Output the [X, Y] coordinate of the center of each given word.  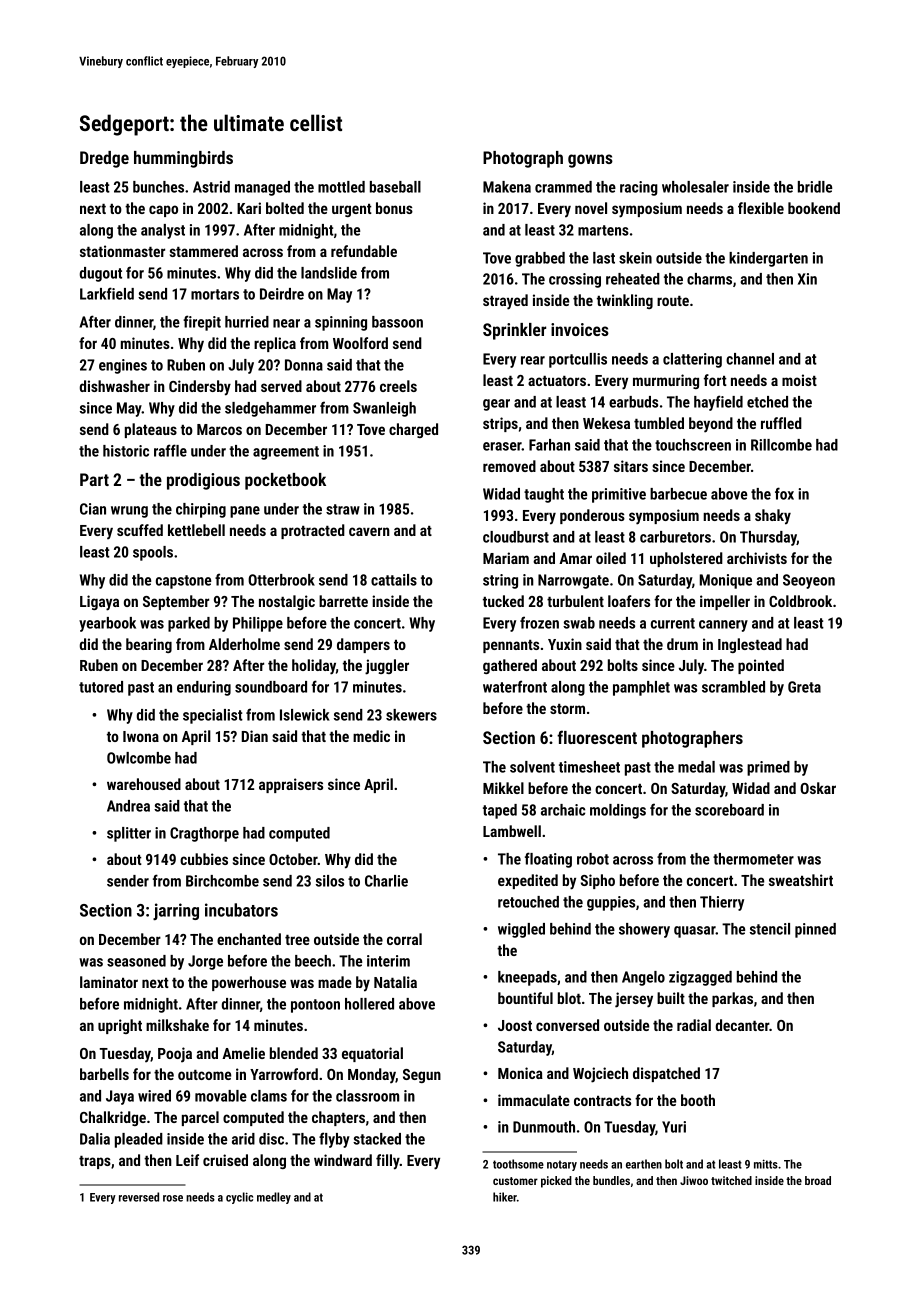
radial [694, 1025]
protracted [313, 531]
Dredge [104, 159]
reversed [139, 1197]
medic [371, 736]
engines [123, 366]
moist [799, 380]
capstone [183, 582]
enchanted [249, 939]
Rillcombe [781, 445]
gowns [590, 161]
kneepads [527, 978]
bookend [814, 208]
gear [496, 405]
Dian [255, 736]
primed [768, 768]
